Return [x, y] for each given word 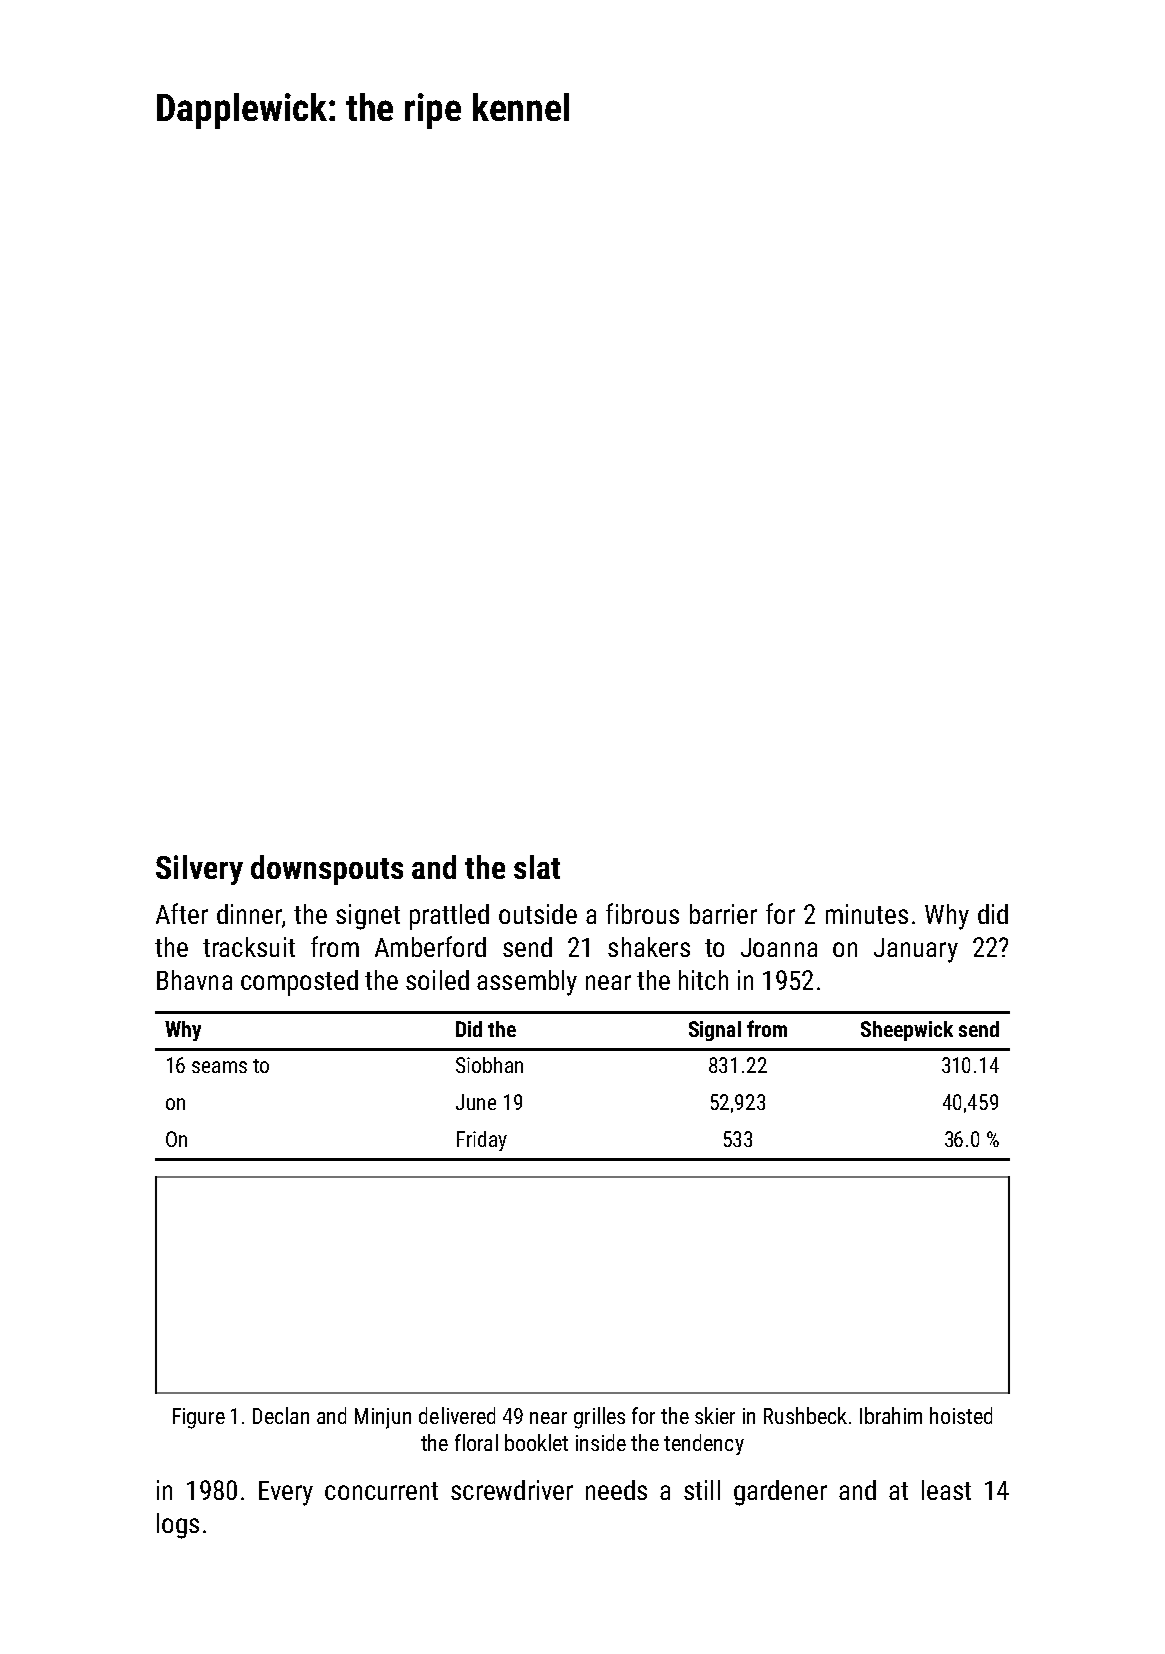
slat [537, 867]
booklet [536, 1442]
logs [178, 1526]
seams [219, 1067]
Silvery [199, 870]
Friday [482, 1141]
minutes [867, 914]
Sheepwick [907, 1031]
